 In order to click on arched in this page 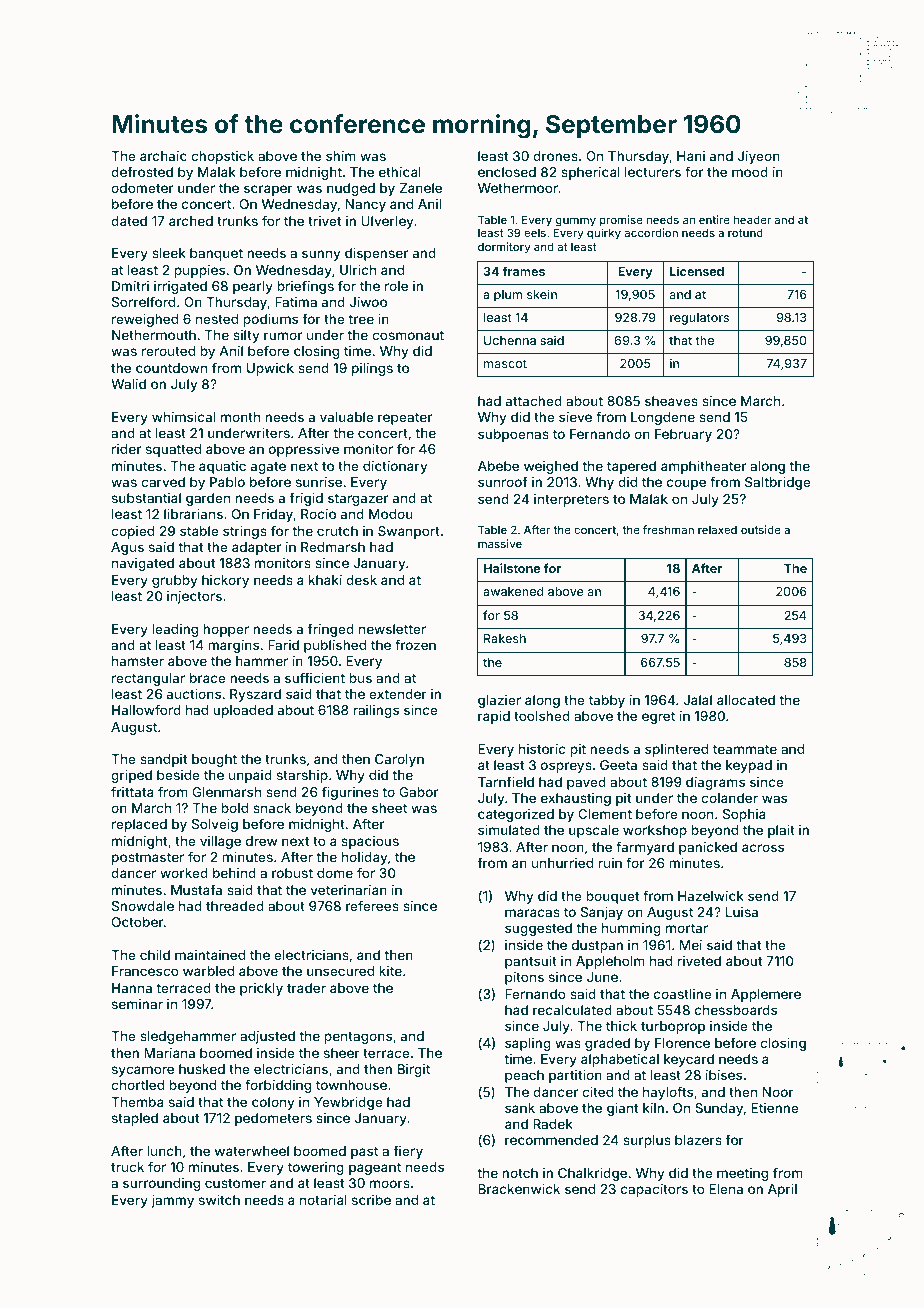, I will do `click(191, 221)`.
